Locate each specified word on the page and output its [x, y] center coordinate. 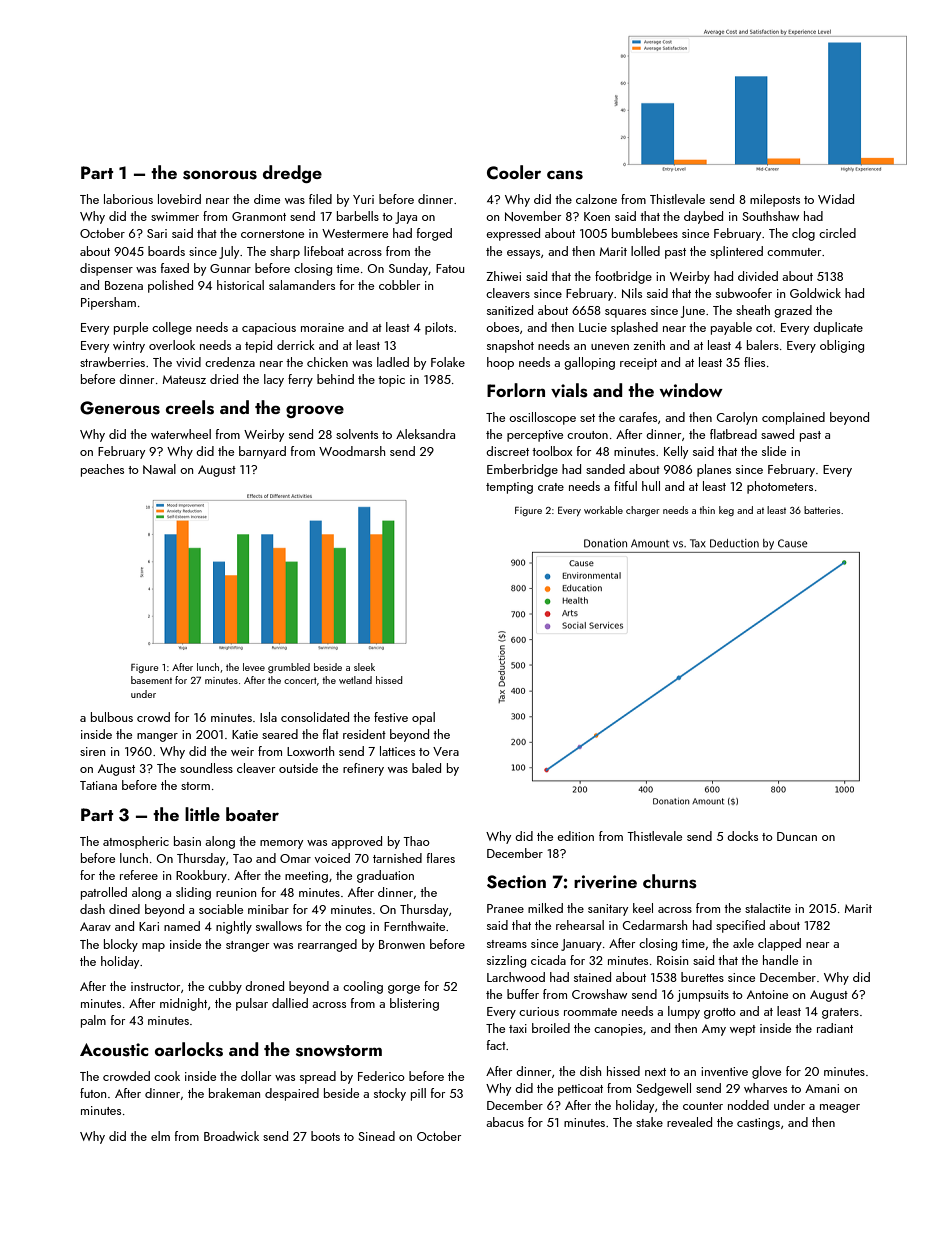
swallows [279, 926]
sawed [777, 434]
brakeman [234, 1093]
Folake [448, 362]
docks [742, 836]
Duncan [797, 836]
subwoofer [744, 293]
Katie [245, 734]
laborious [128, 199]
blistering [414, 1004]
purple [131, 328]
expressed [513, 234]
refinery [363, 769]
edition [575, 836]
